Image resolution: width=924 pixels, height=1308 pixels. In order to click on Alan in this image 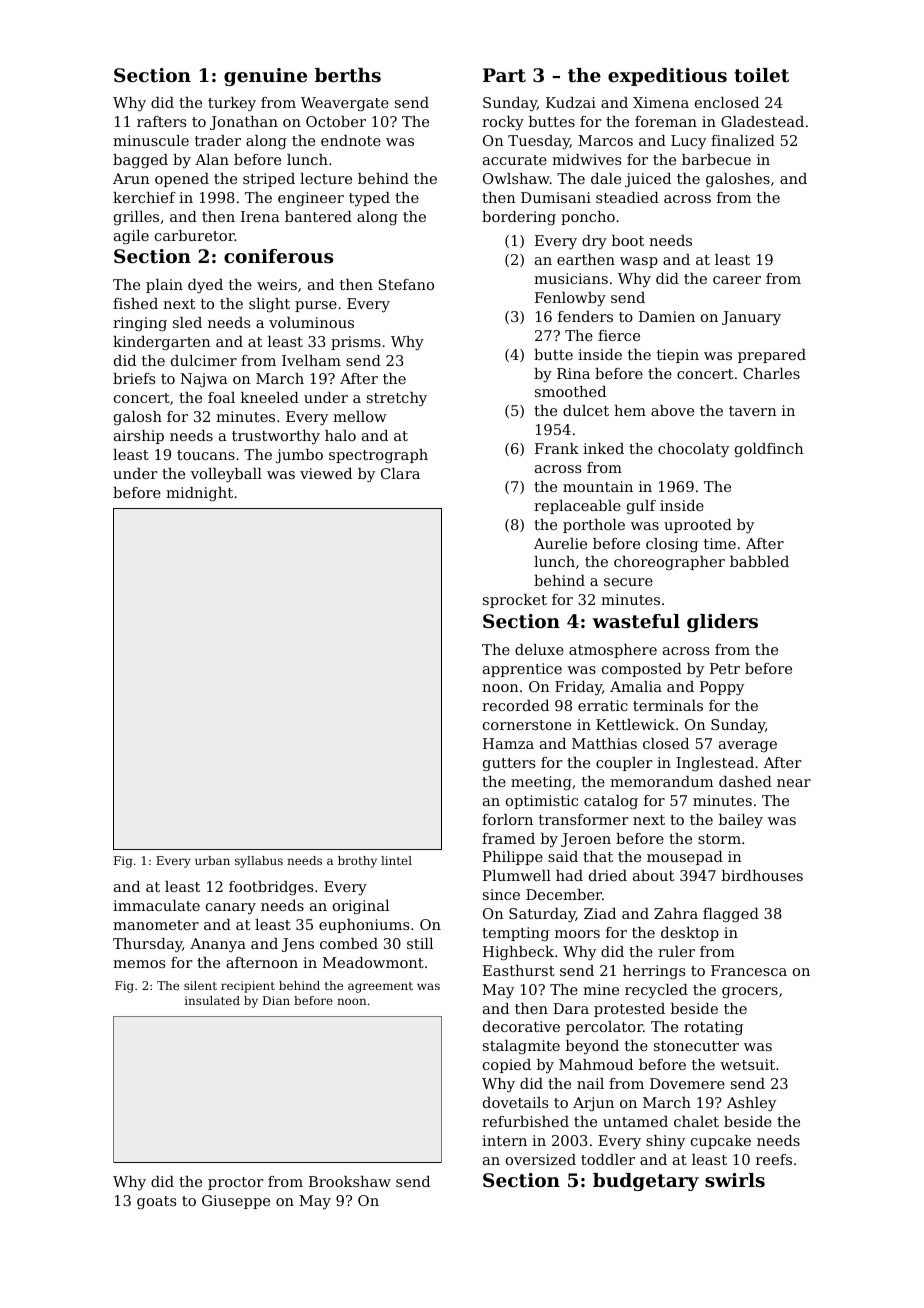, I will do `click(212, 159)`.
